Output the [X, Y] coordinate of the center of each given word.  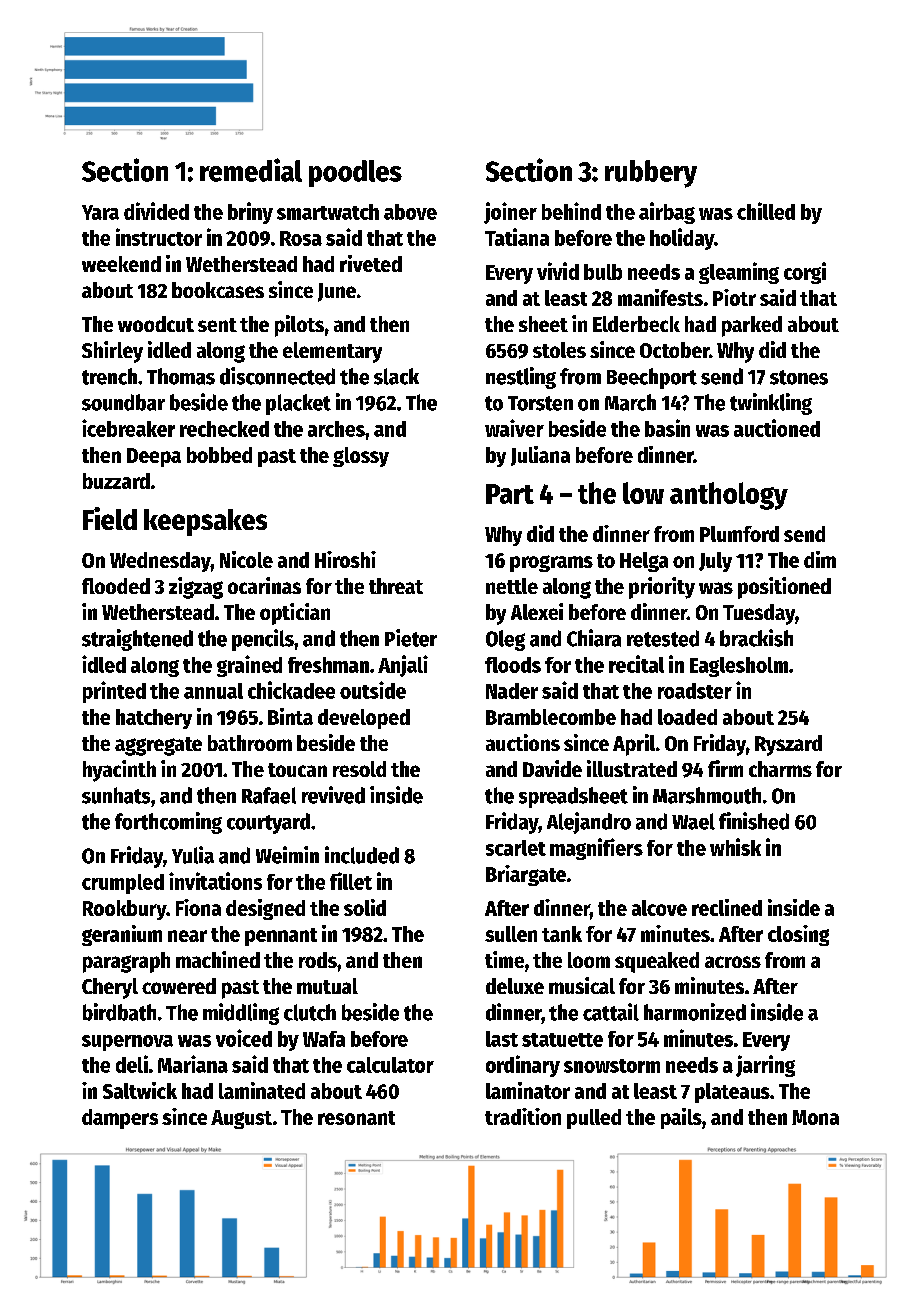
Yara [100, 212]
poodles [355, 173]
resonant [356, 1118]
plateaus [732, 1093]
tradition [523, 1116]
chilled [766, 211]
